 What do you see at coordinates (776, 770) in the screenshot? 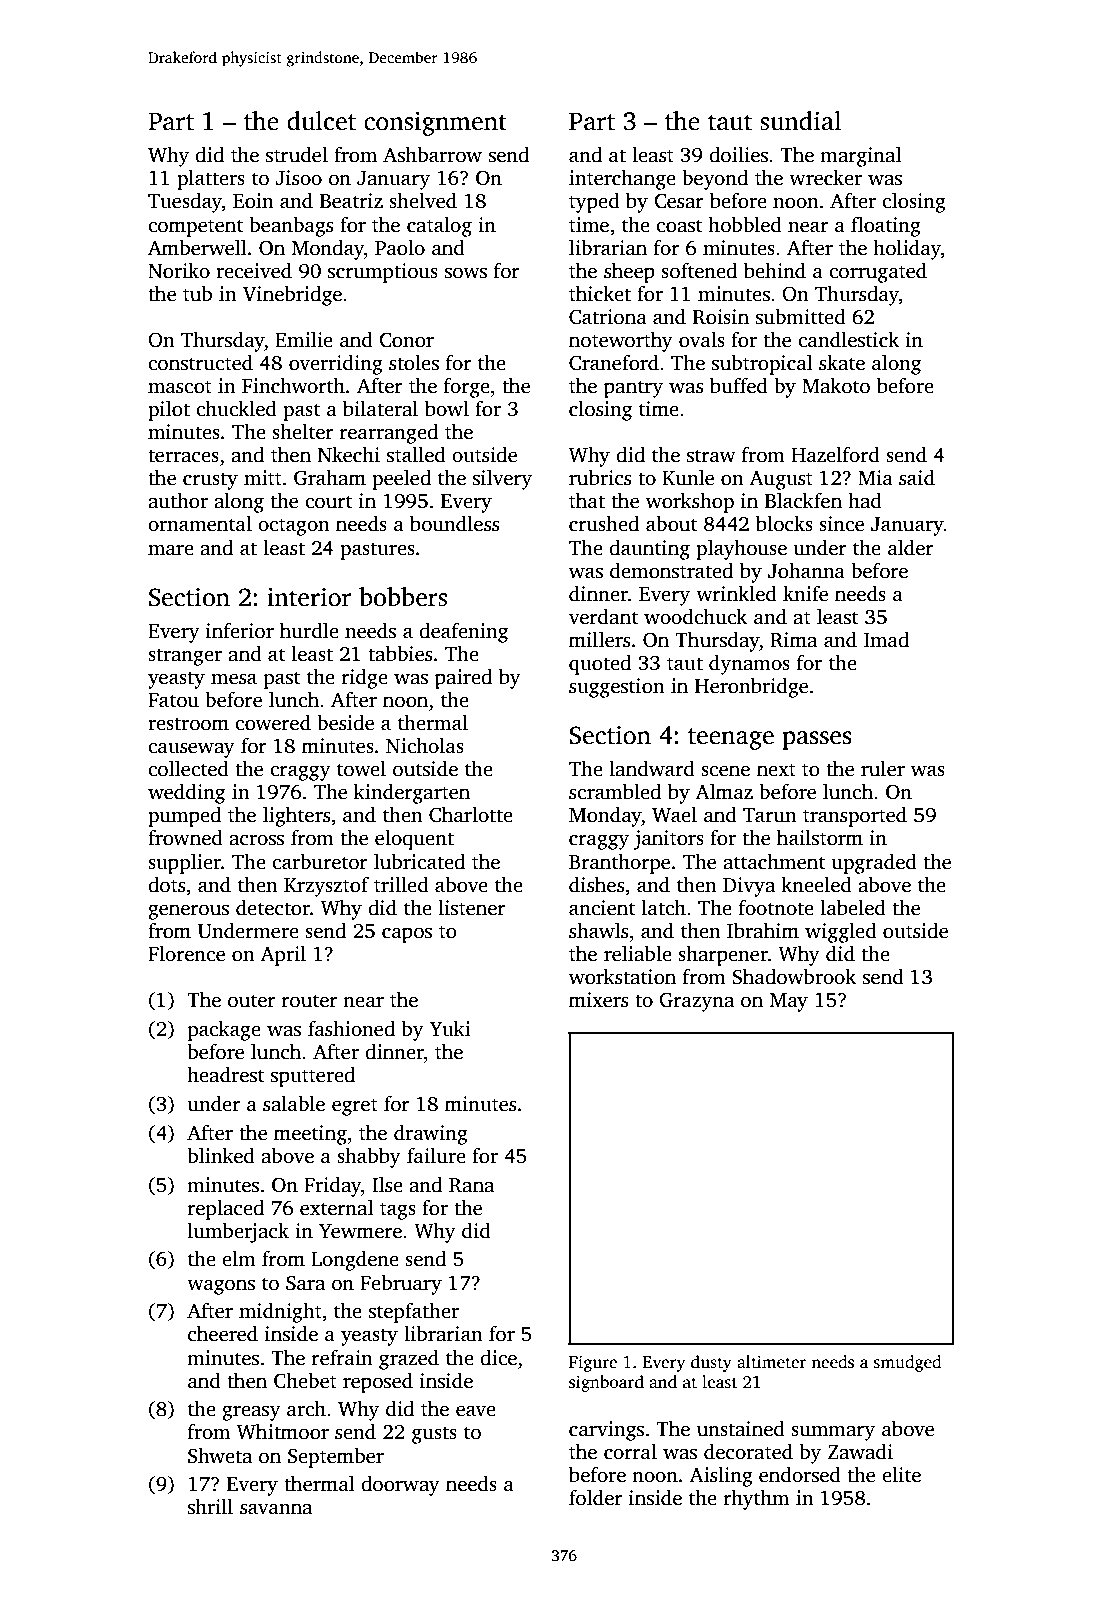
I see `next` at bounding box center [776, 770].
